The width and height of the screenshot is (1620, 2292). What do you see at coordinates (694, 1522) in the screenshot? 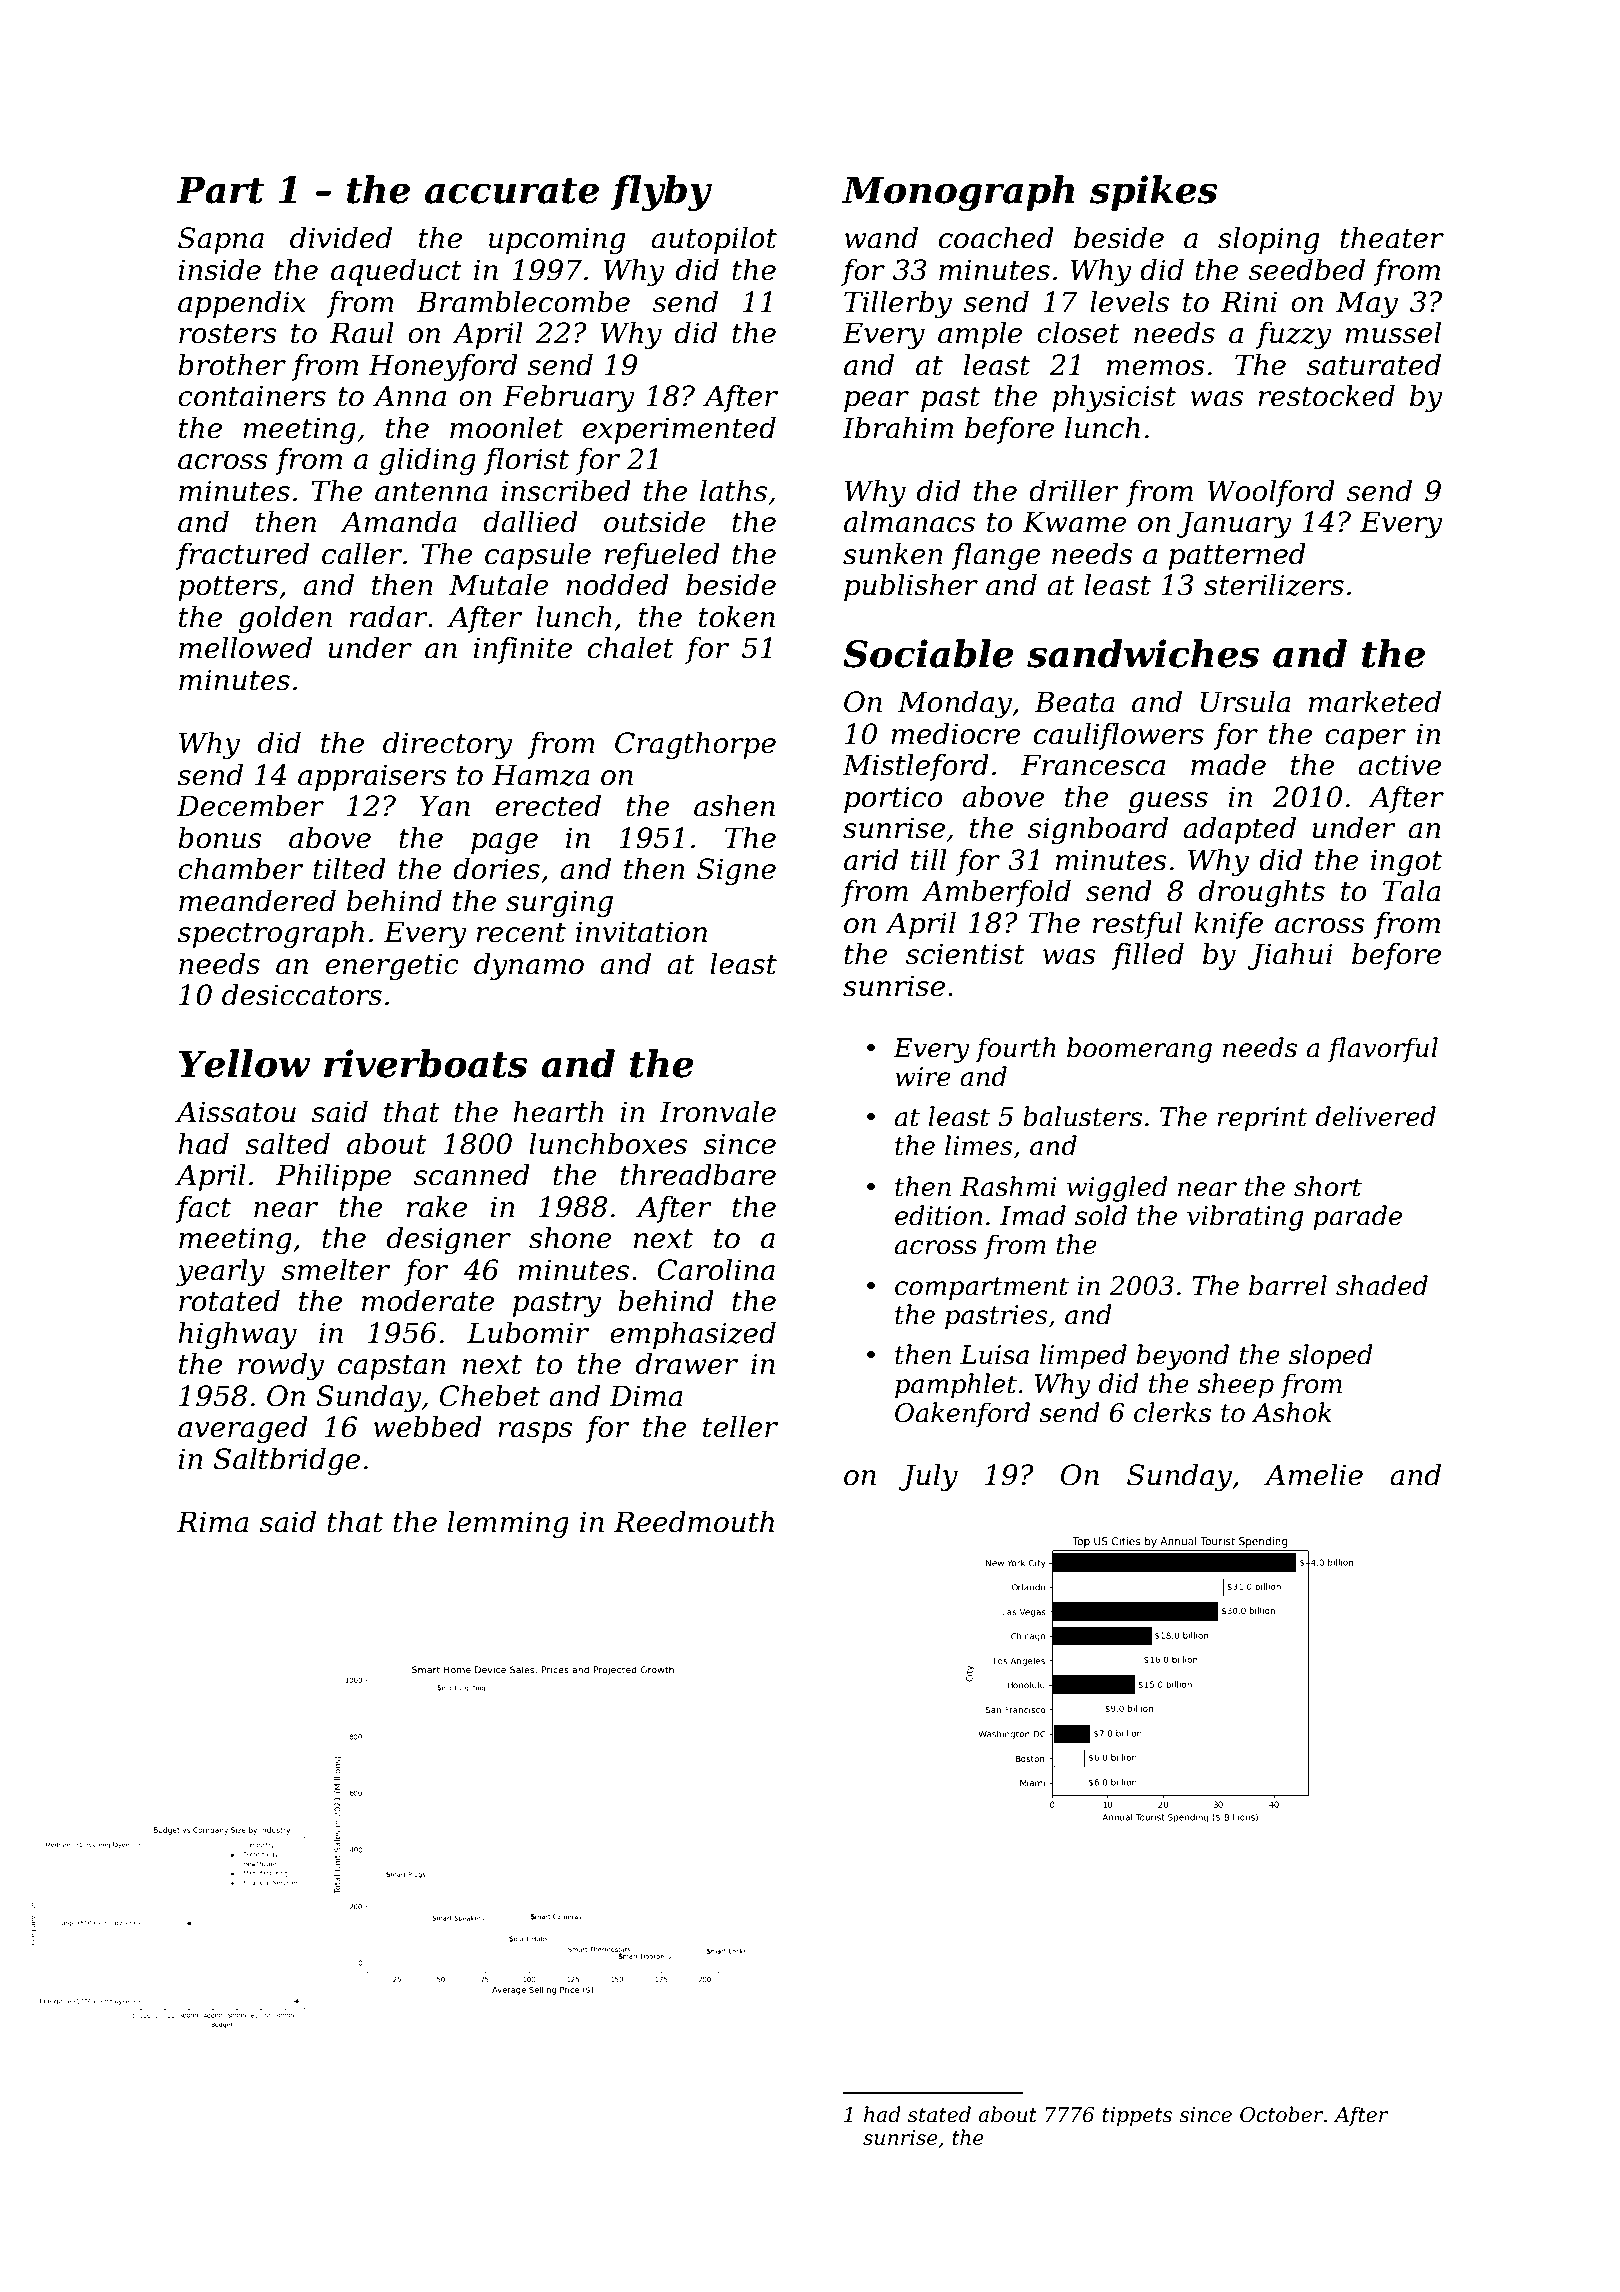
I see `Reedmouth` at bounding box center [694, 1522].
